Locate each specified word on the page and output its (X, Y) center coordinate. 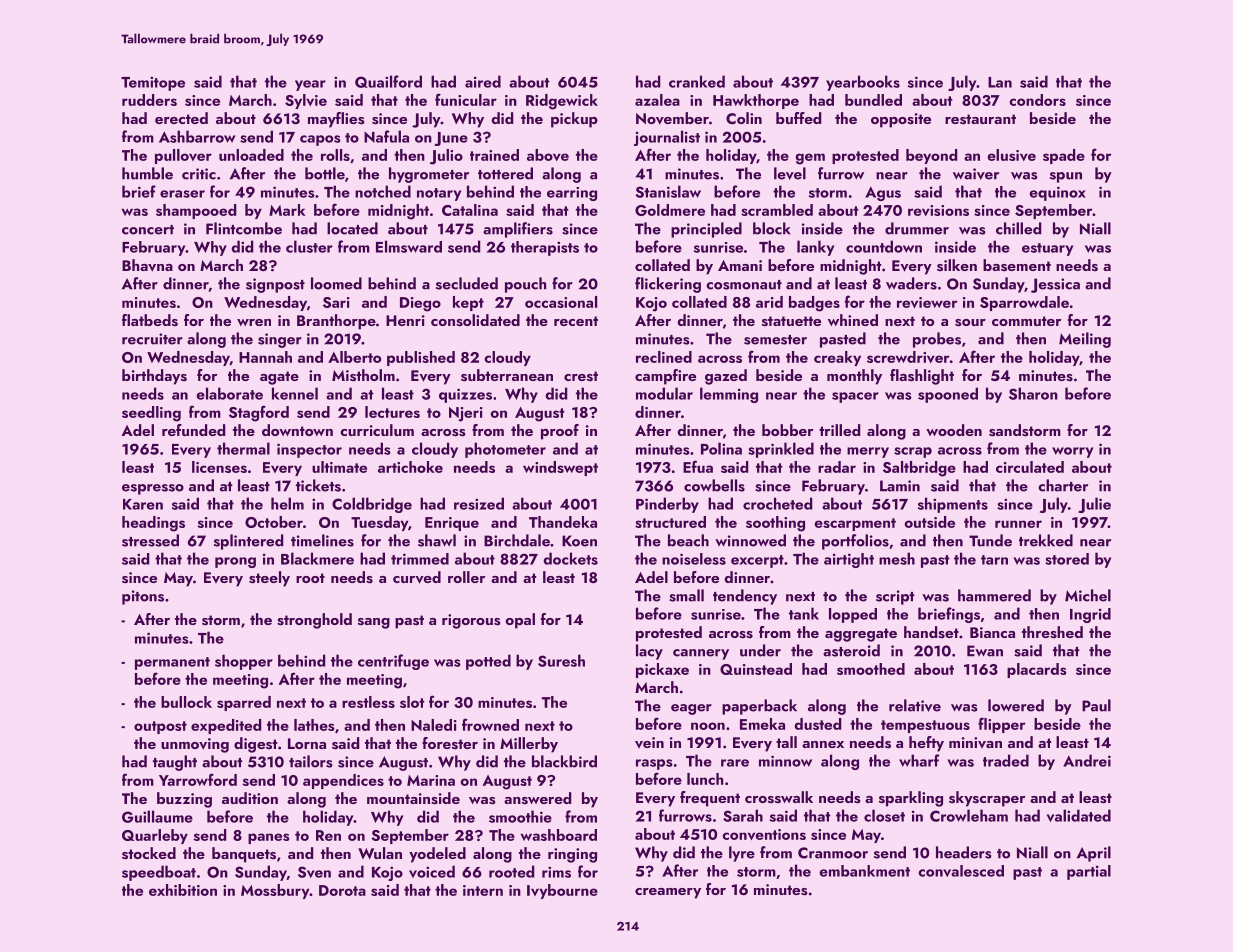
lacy (649, 652)
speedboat (159, 873)
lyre (742, 854)
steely (269, 579)
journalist (667, 138)
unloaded (251, 155)
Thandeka (563, 522)
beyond (931, 156)
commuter (1026, 321)
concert (148, 230)
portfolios (855, 542)
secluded (467, 283)
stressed (150, 540)
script (895, 597)
